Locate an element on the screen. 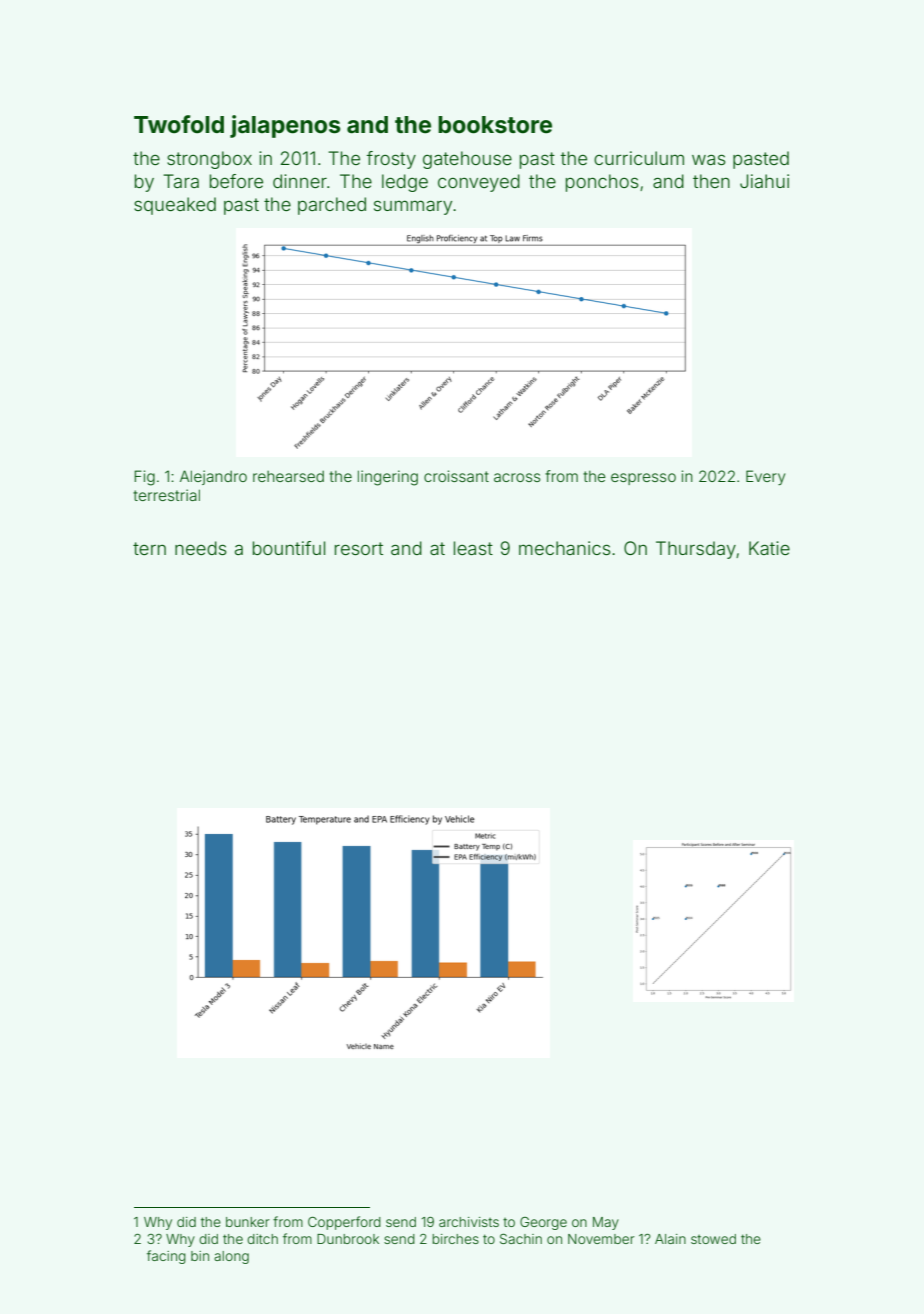 The image size is (924, 1314). Alain is located at coordinates (670, 1239).
